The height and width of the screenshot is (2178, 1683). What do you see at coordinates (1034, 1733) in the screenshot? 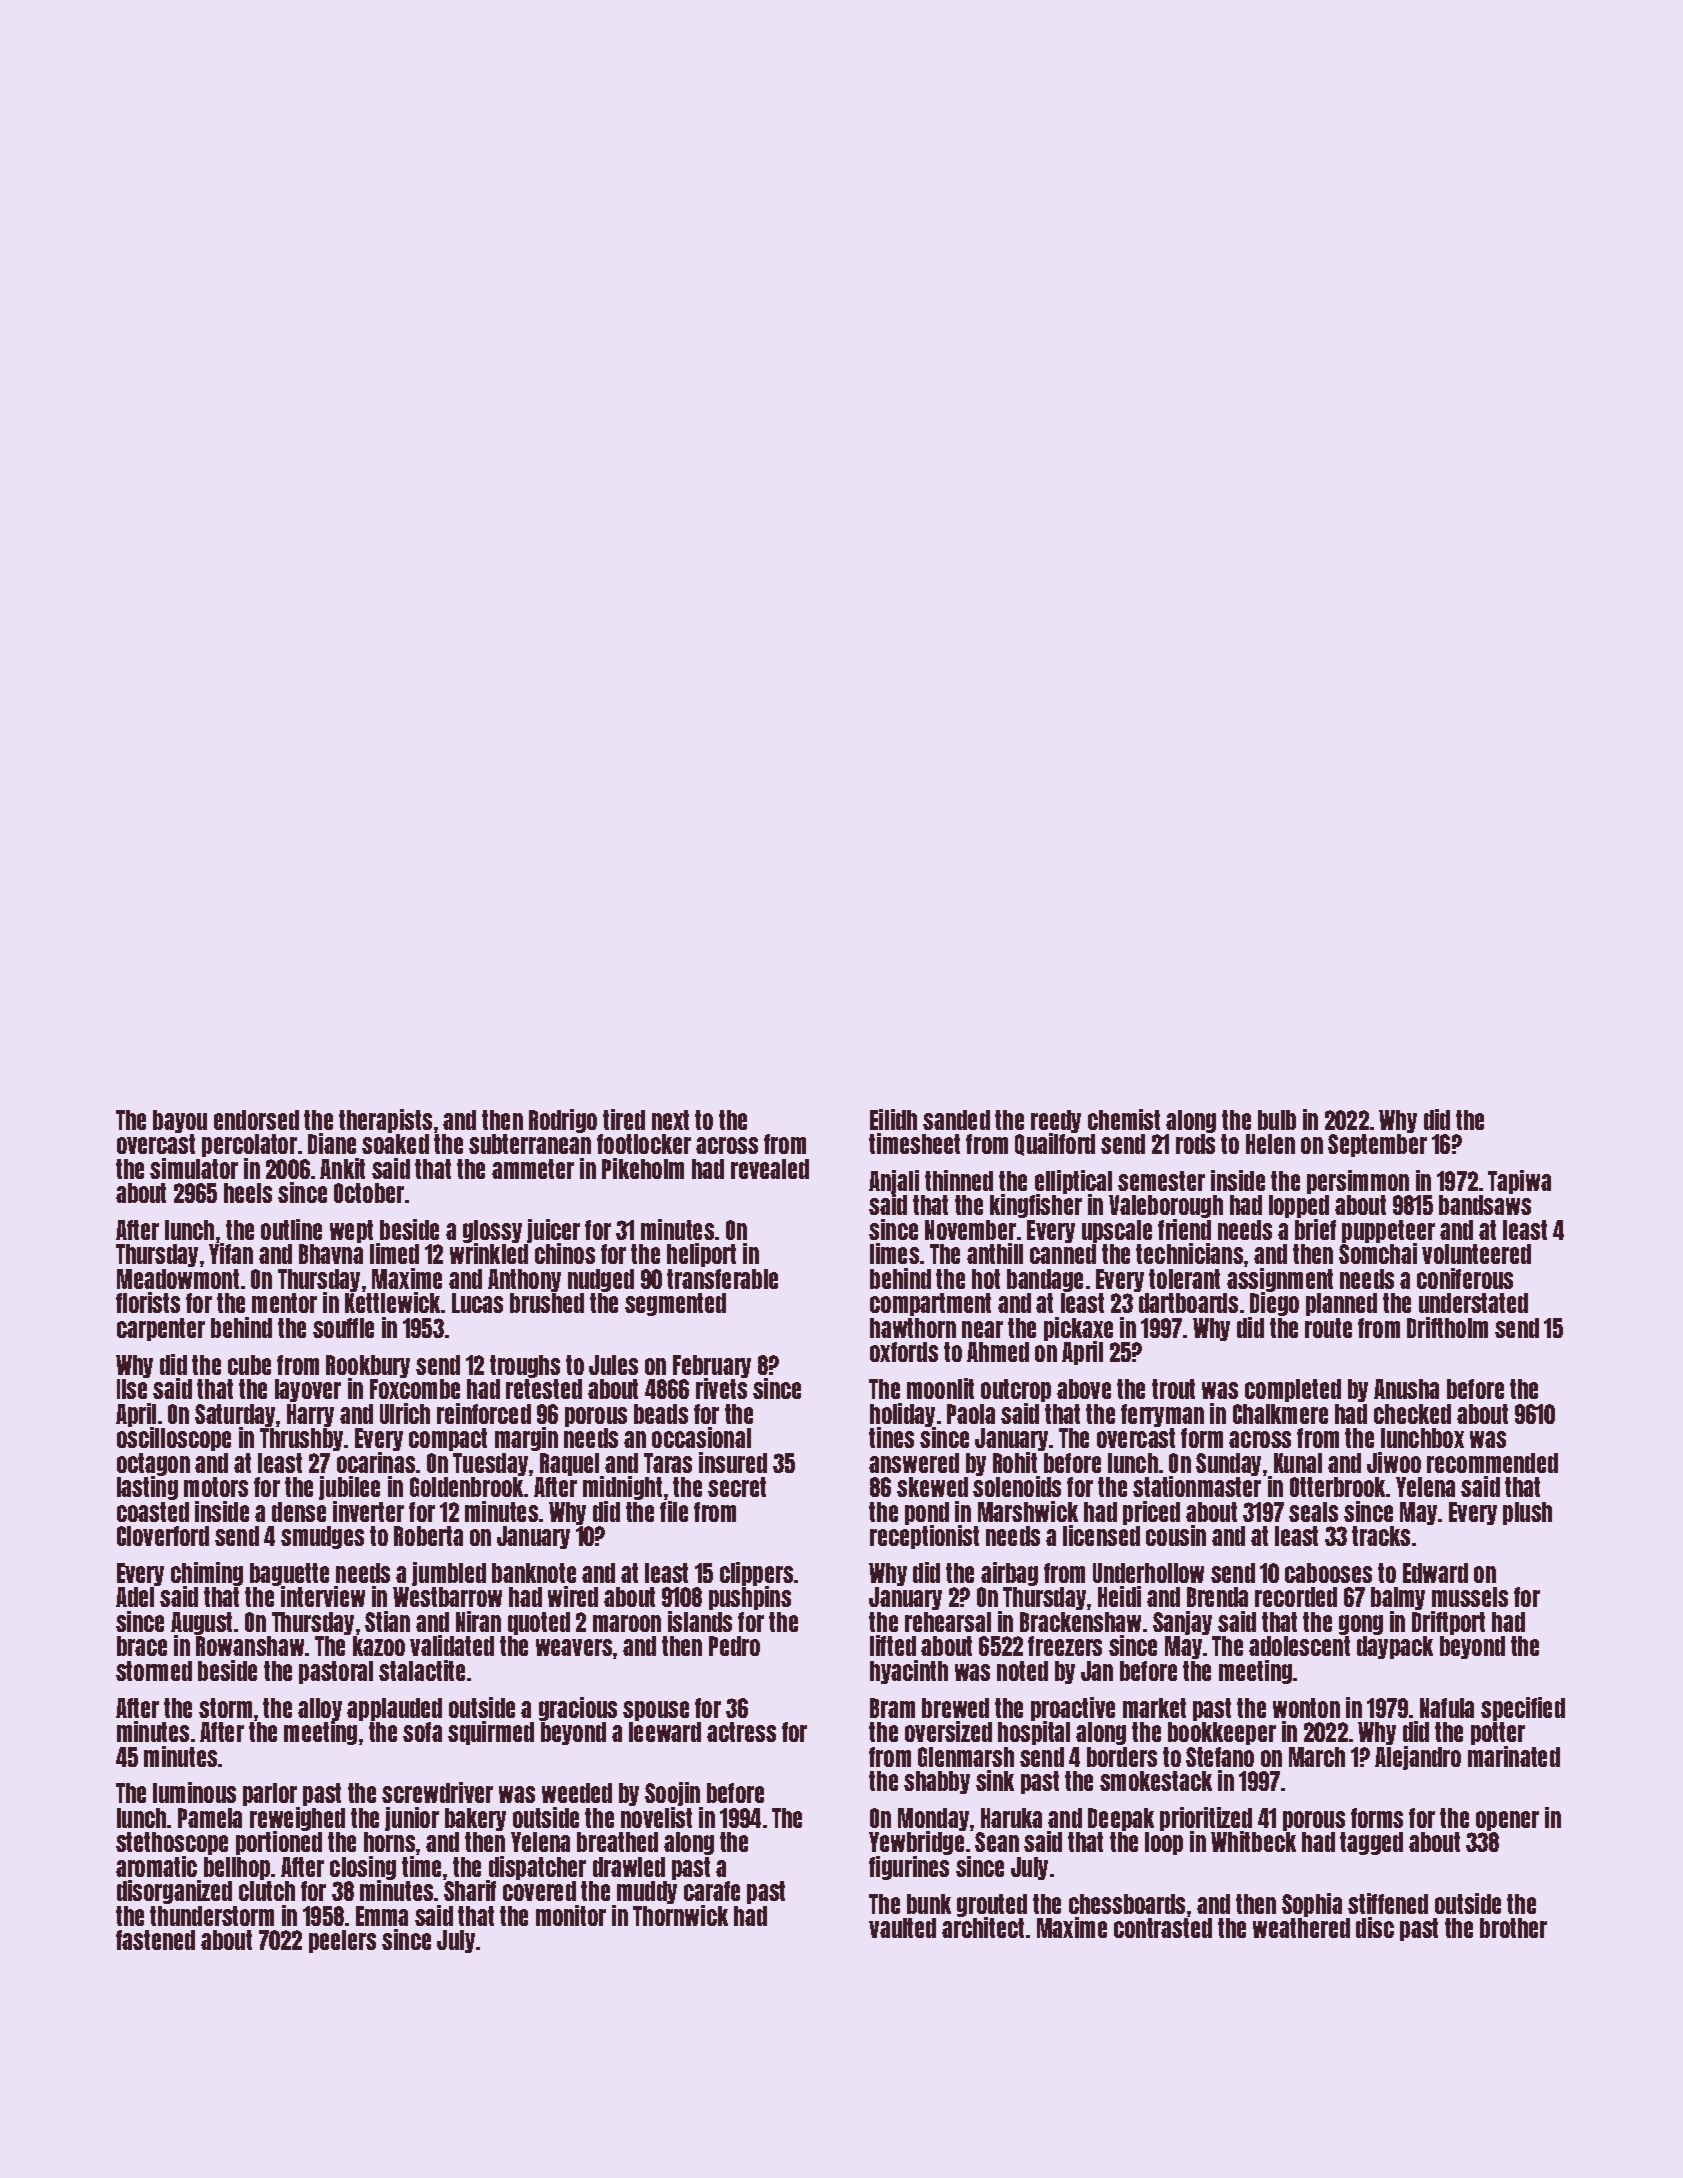
I see `hospital` at bounding box center [1034, 1733].
